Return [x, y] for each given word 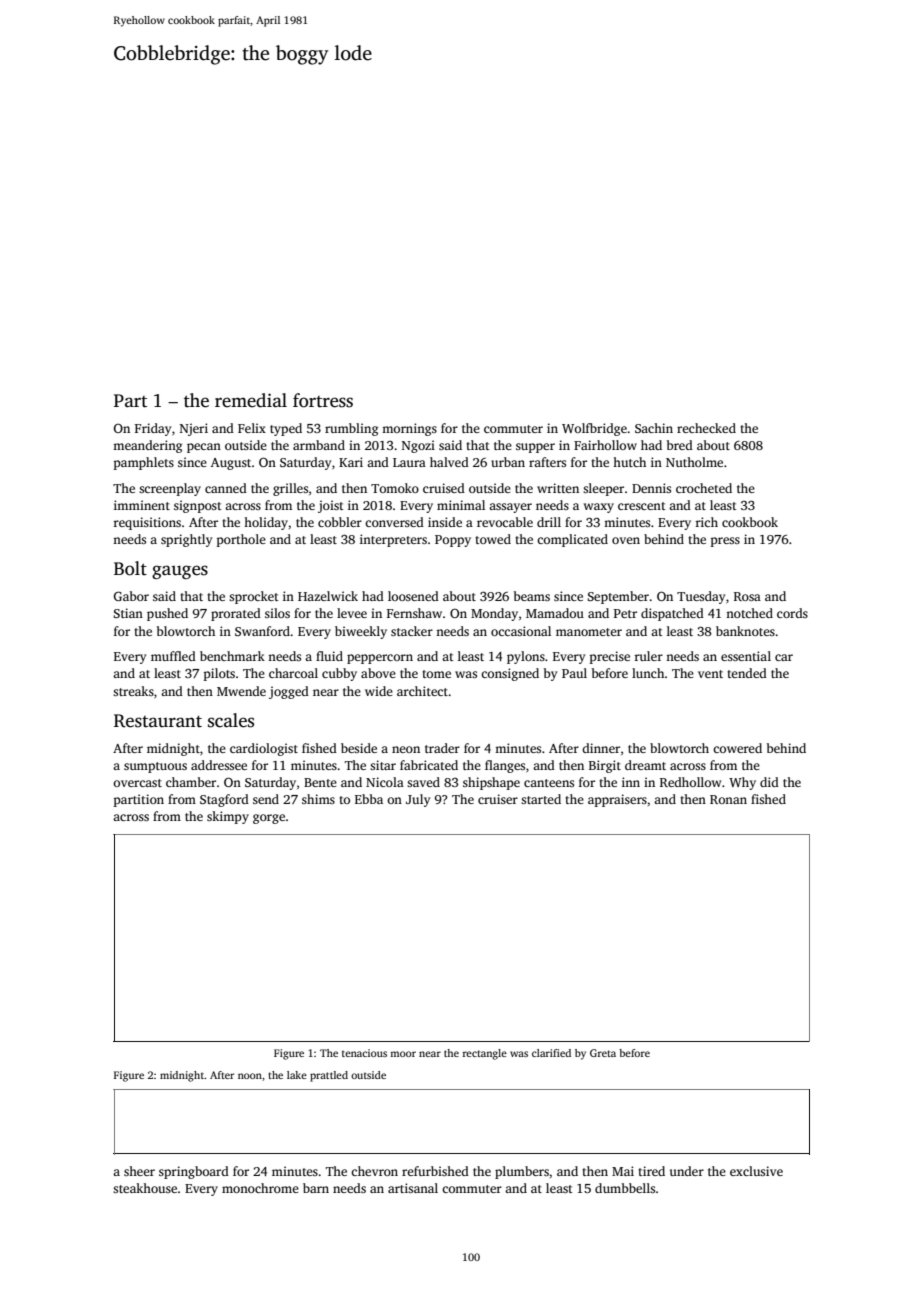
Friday [153, 429]
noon [250, 1076]
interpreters [393, 540]
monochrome [260, 1188]
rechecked [706, 428]
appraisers [617, 800]
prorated [236, 614]
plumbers [522, 1172]
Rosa [747, 596]
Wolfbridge [594, 429]
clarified [551, 1053]
